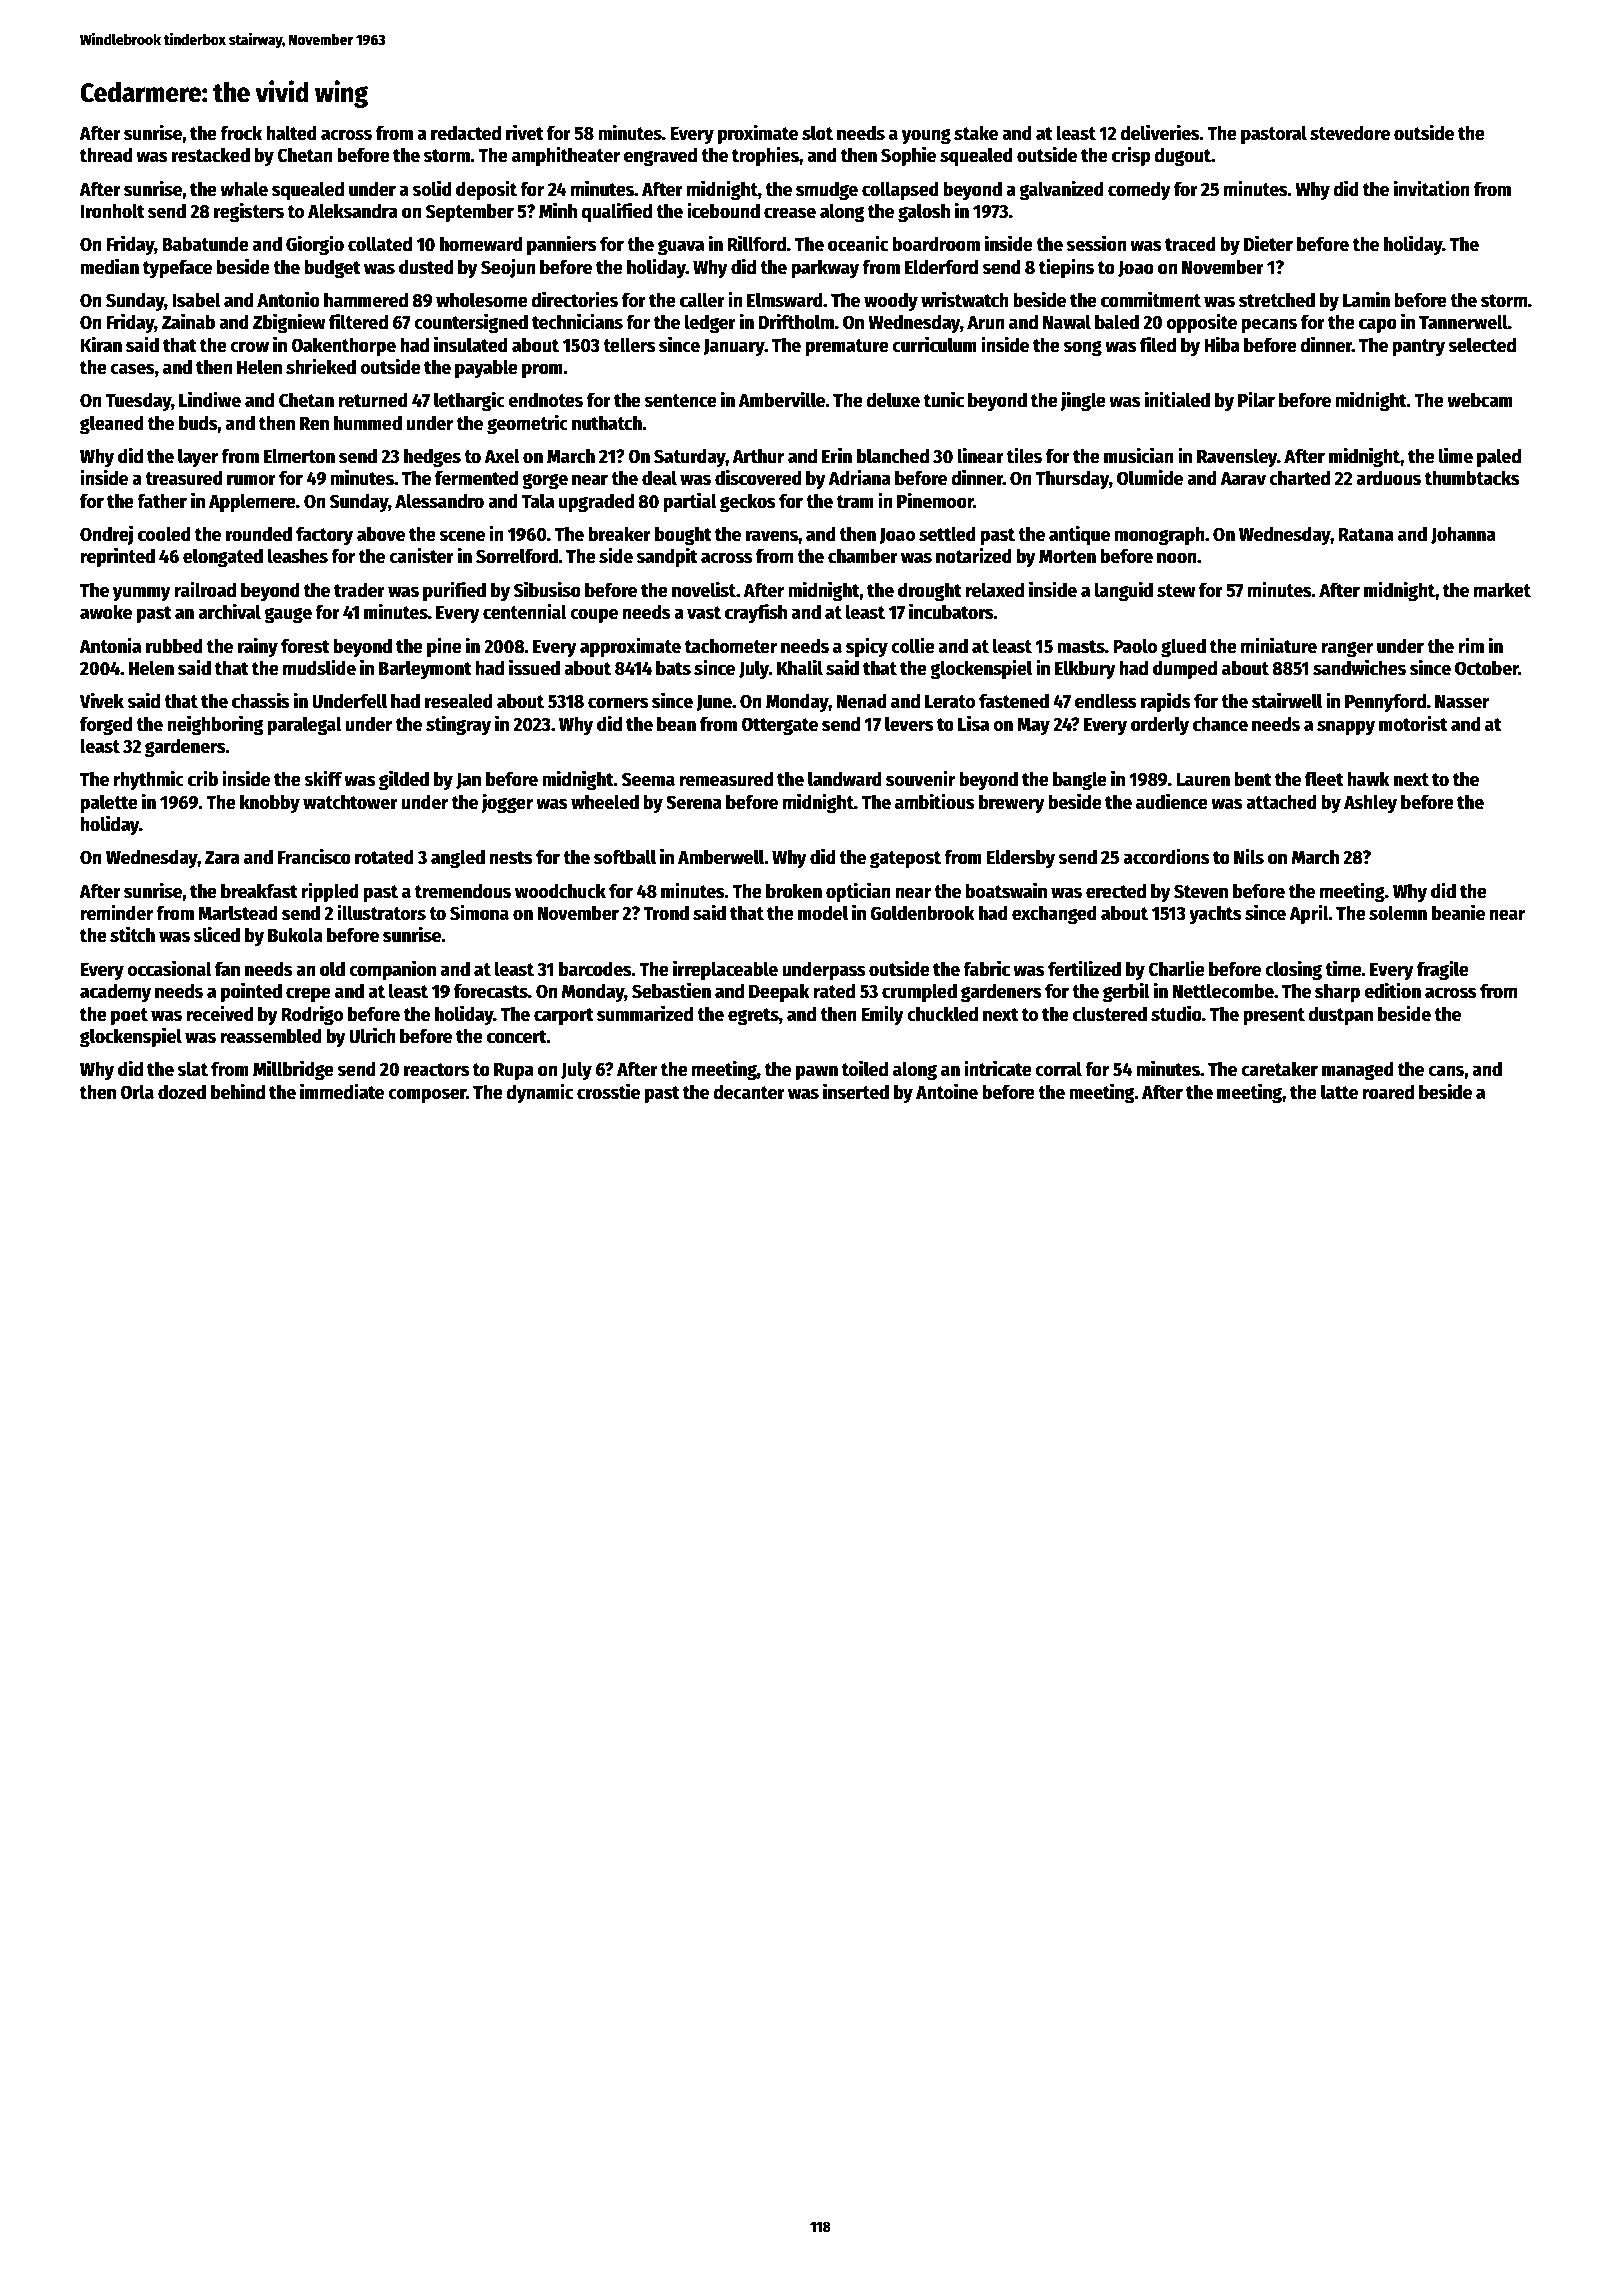 The height and width of the document is (2292, 1620). Describe the element at coordinates (817, 133) in the document. I see `slot` at that location.
